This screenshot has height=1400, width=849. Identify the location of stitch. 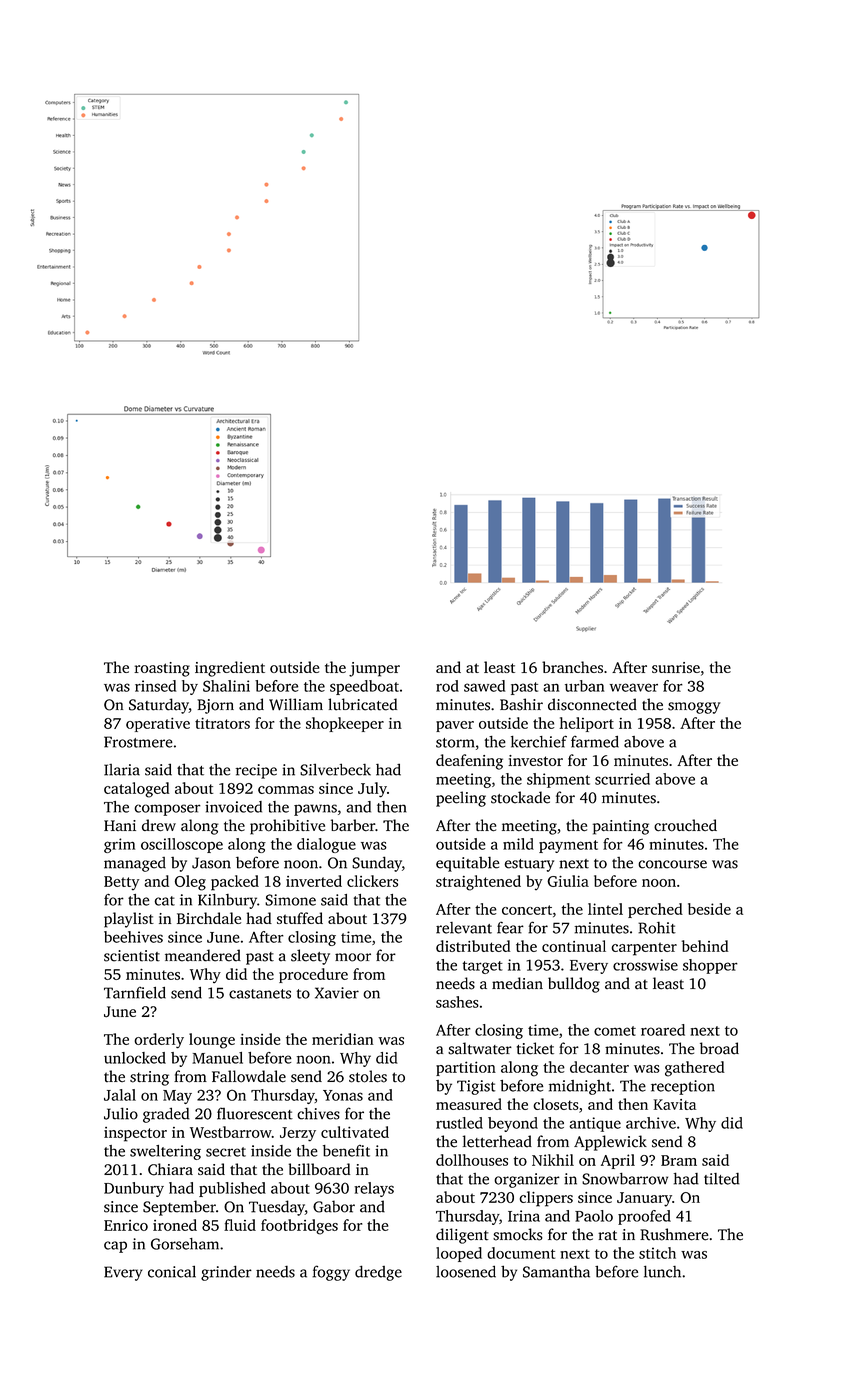
(657, 1253).
